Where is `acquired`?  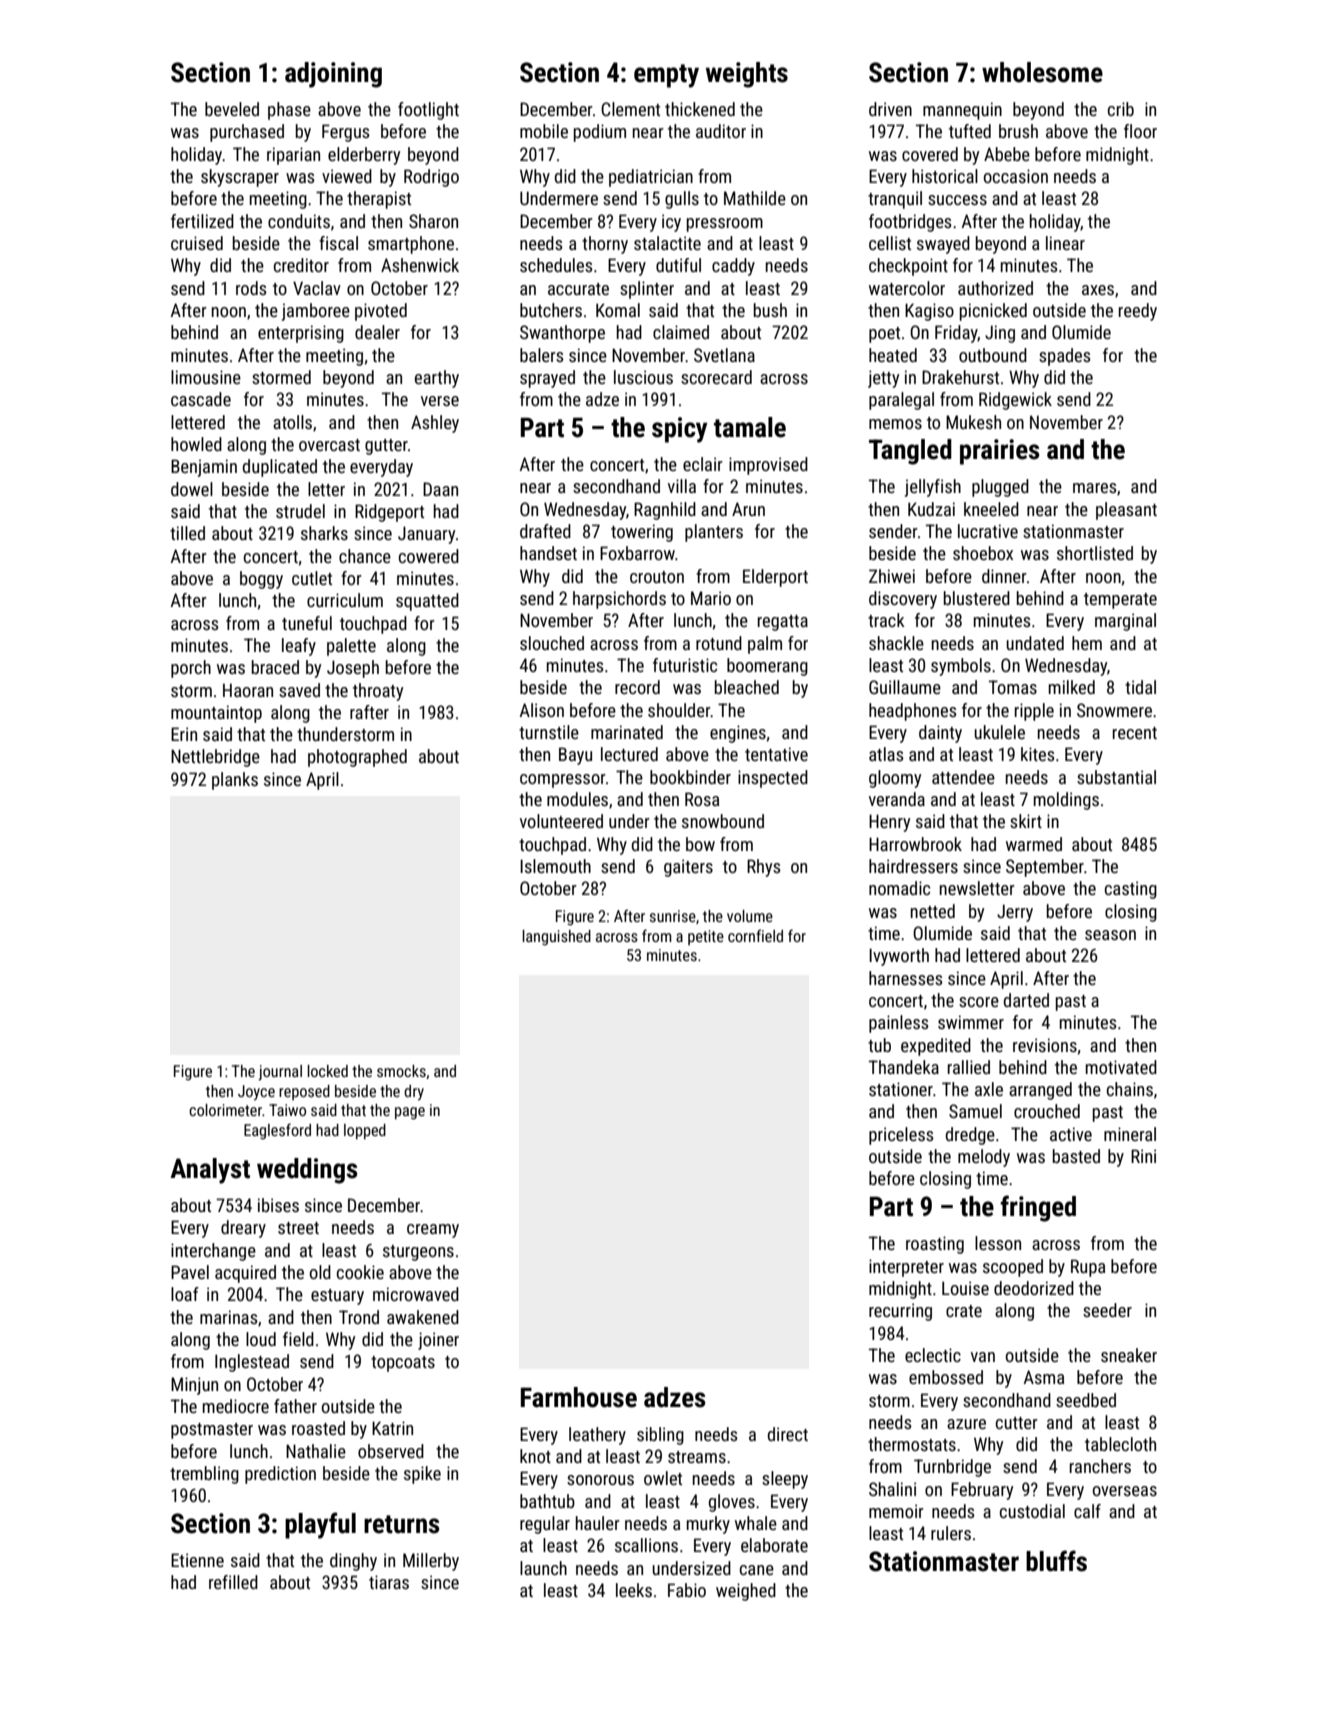
acquired is located at coordinates (245, 1274).
